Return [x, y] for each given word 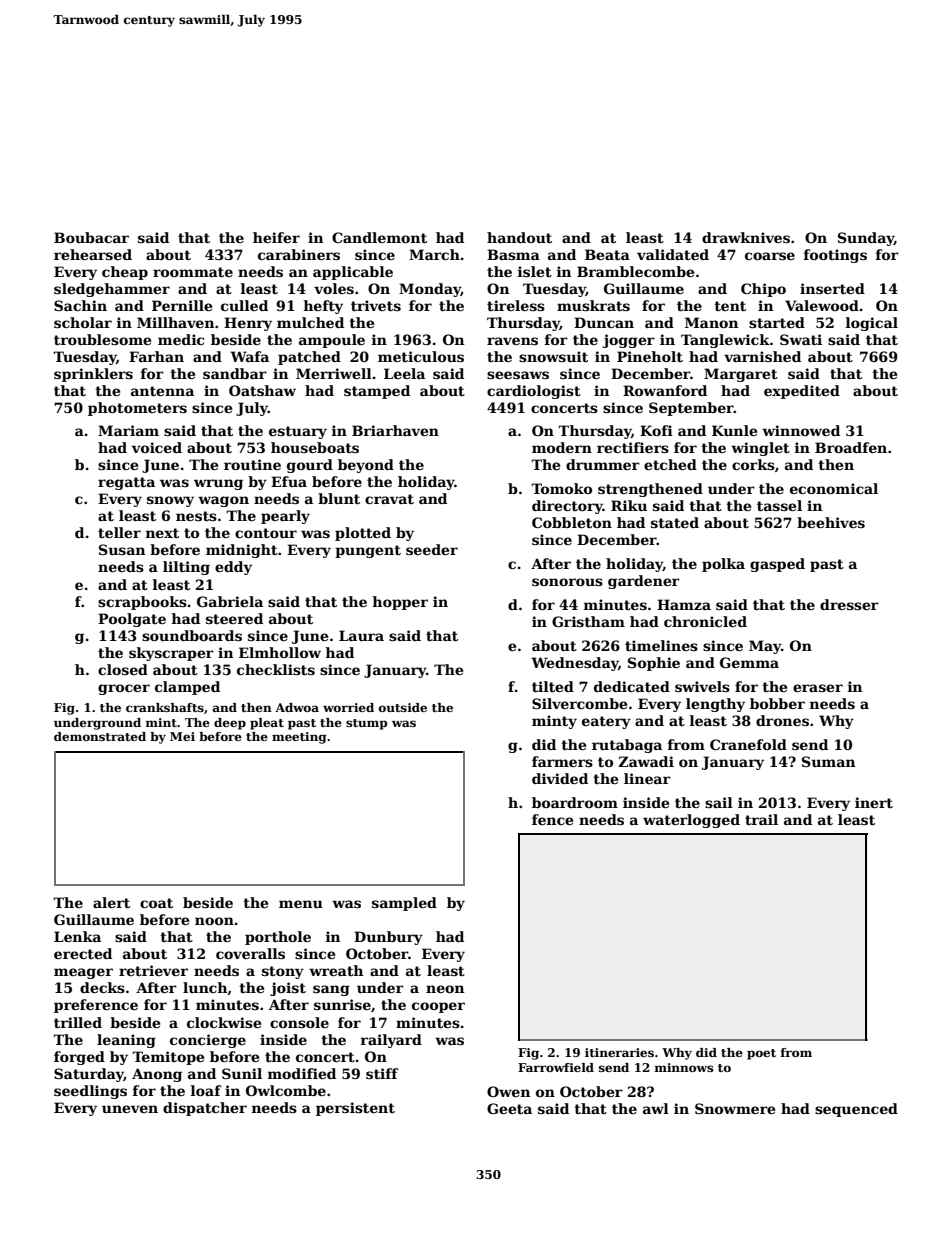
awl [656, 1108]
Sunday [866, 239]
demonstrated [100, 736]
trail [761, 819]
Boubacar [91, 237]
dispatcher [205, 1109]
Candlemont [379, 237]
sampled [404, 904]
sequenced [856, 1110]
